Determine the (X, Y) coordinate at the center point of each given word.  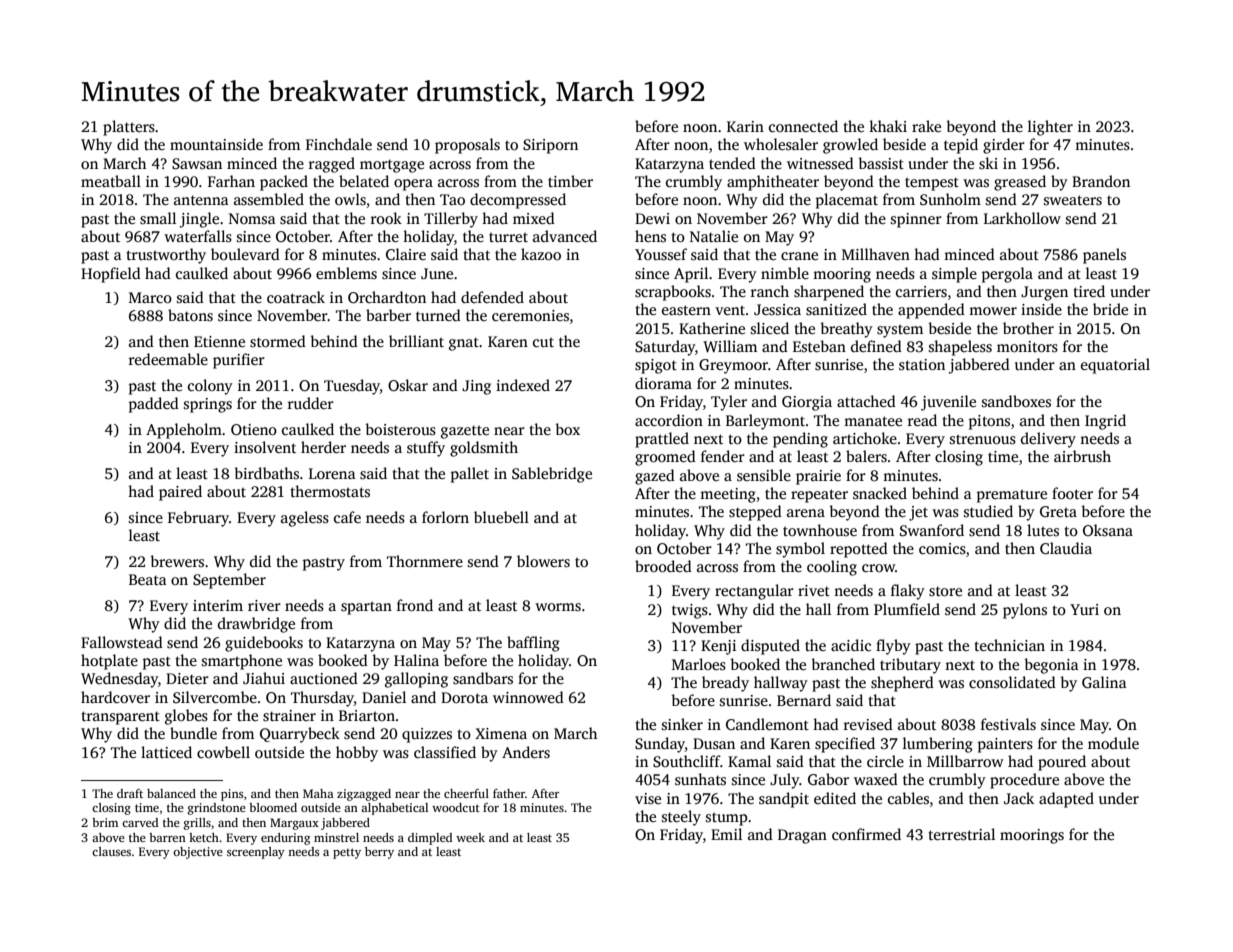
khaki (888, 126)
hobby (357, 754)
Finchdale (339, 144)
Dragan (802, 836)
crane (799, 256)
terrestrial (961, 834)
